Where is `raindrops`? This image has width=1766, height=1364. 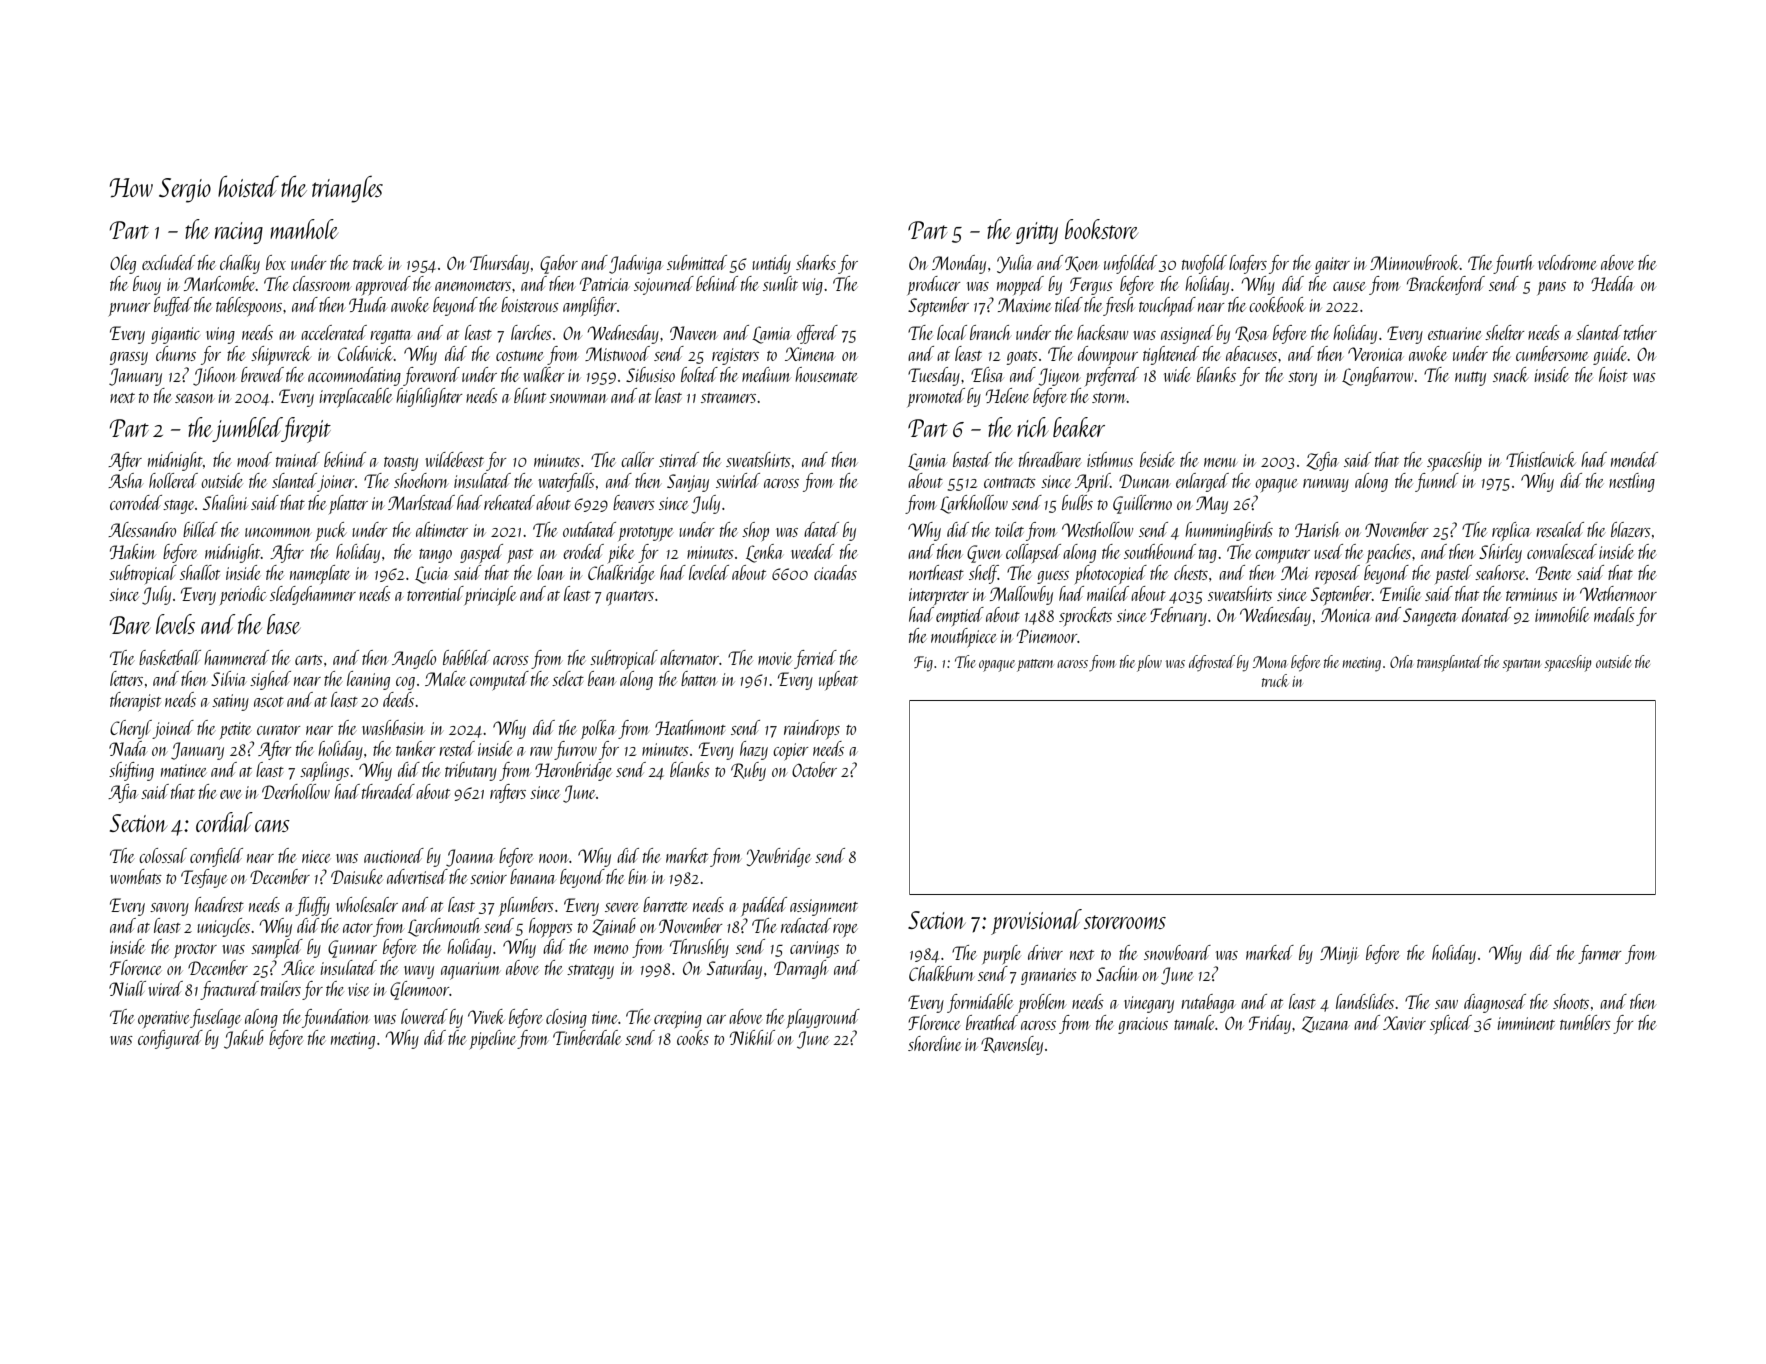
raindrops is located at coordinates (812, 729).
